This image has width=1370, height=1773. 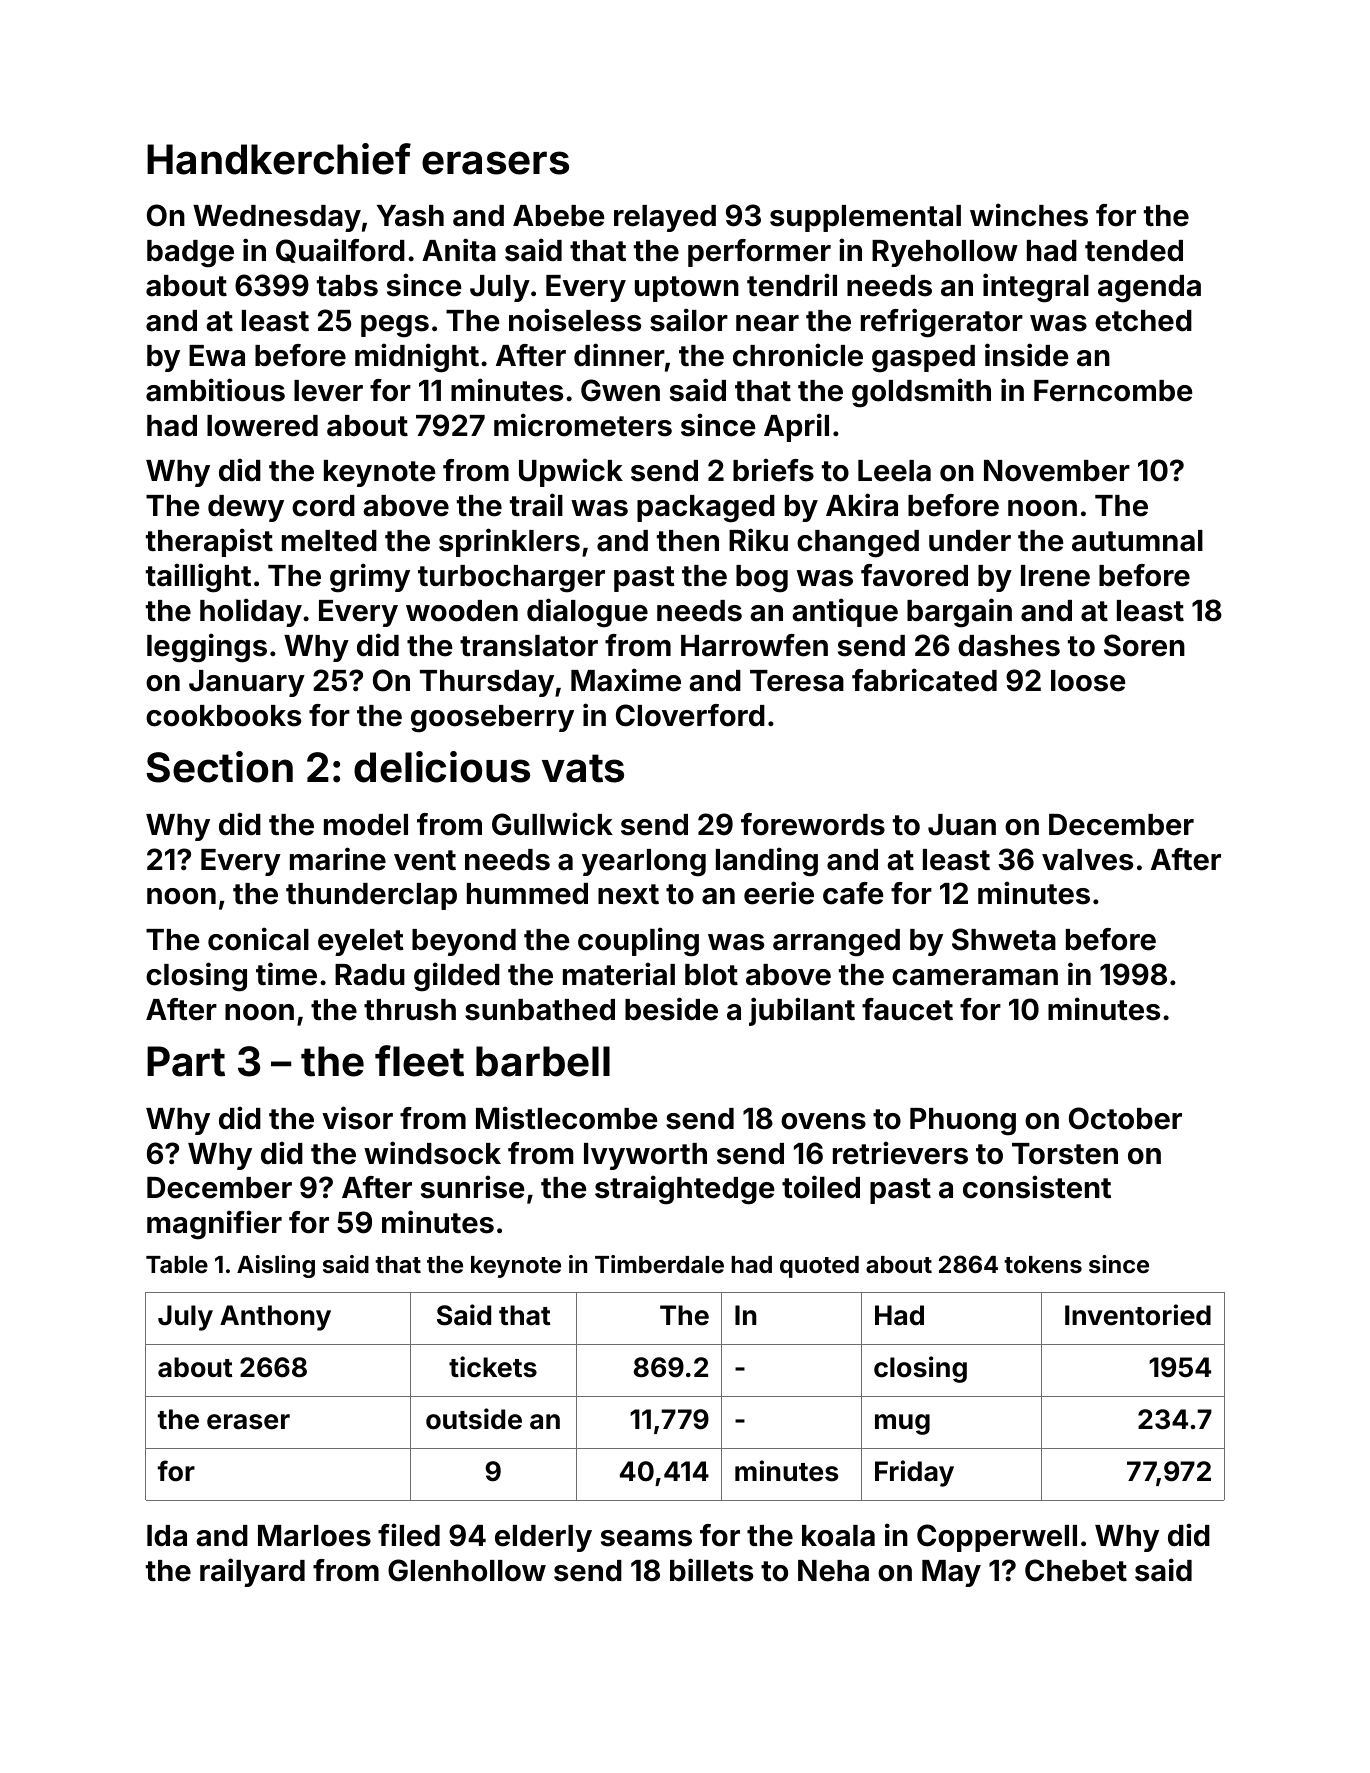 I want to click on Marloes, so click(x=314, y=1536).
